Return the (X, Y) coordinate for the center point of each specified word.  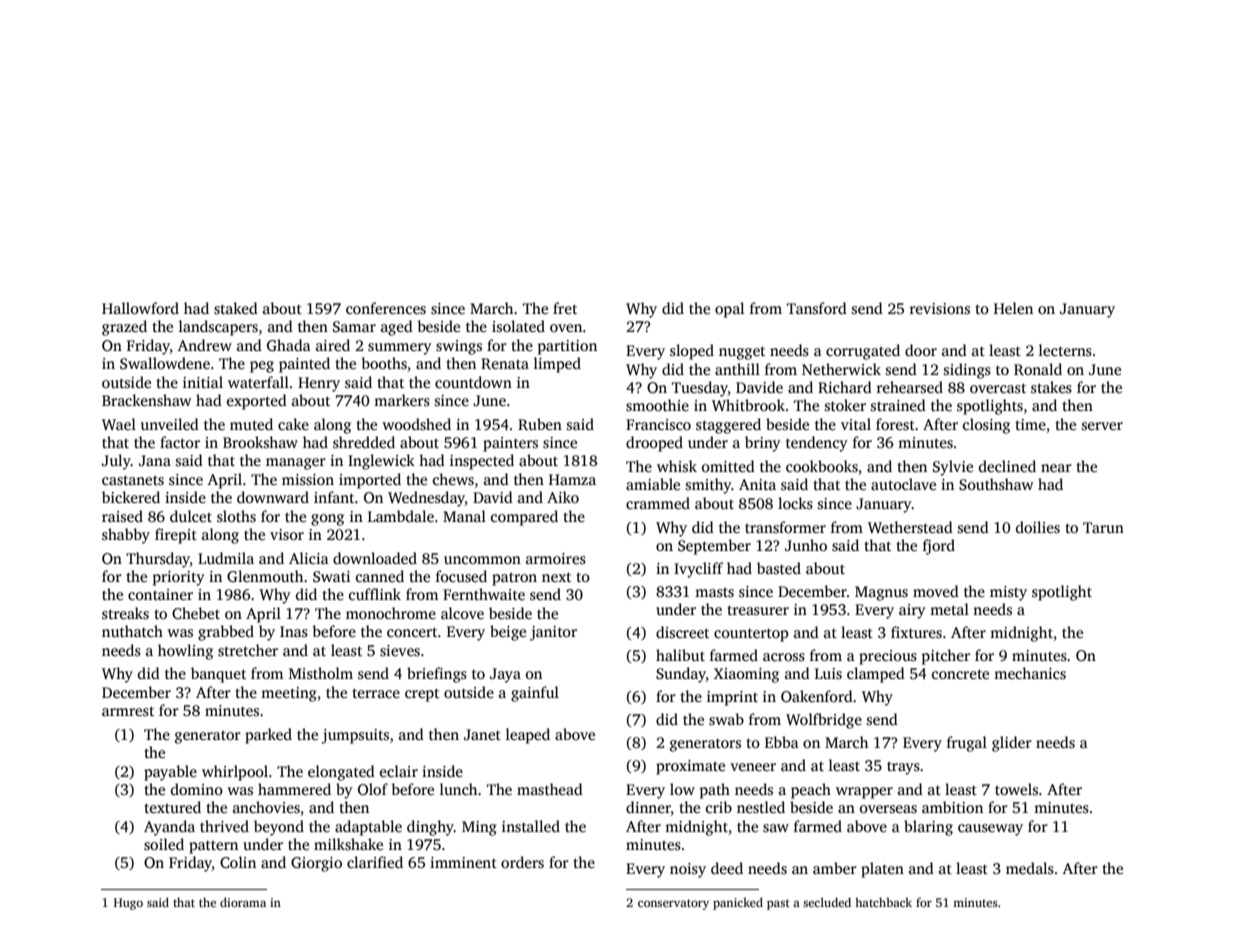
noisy (688, 870)
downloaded (375, 558)
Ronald (1038, 369)
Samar (354, 327)
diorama (243, 902)
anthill (737, 369)
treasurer (758, 610)
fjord (939, 547)
